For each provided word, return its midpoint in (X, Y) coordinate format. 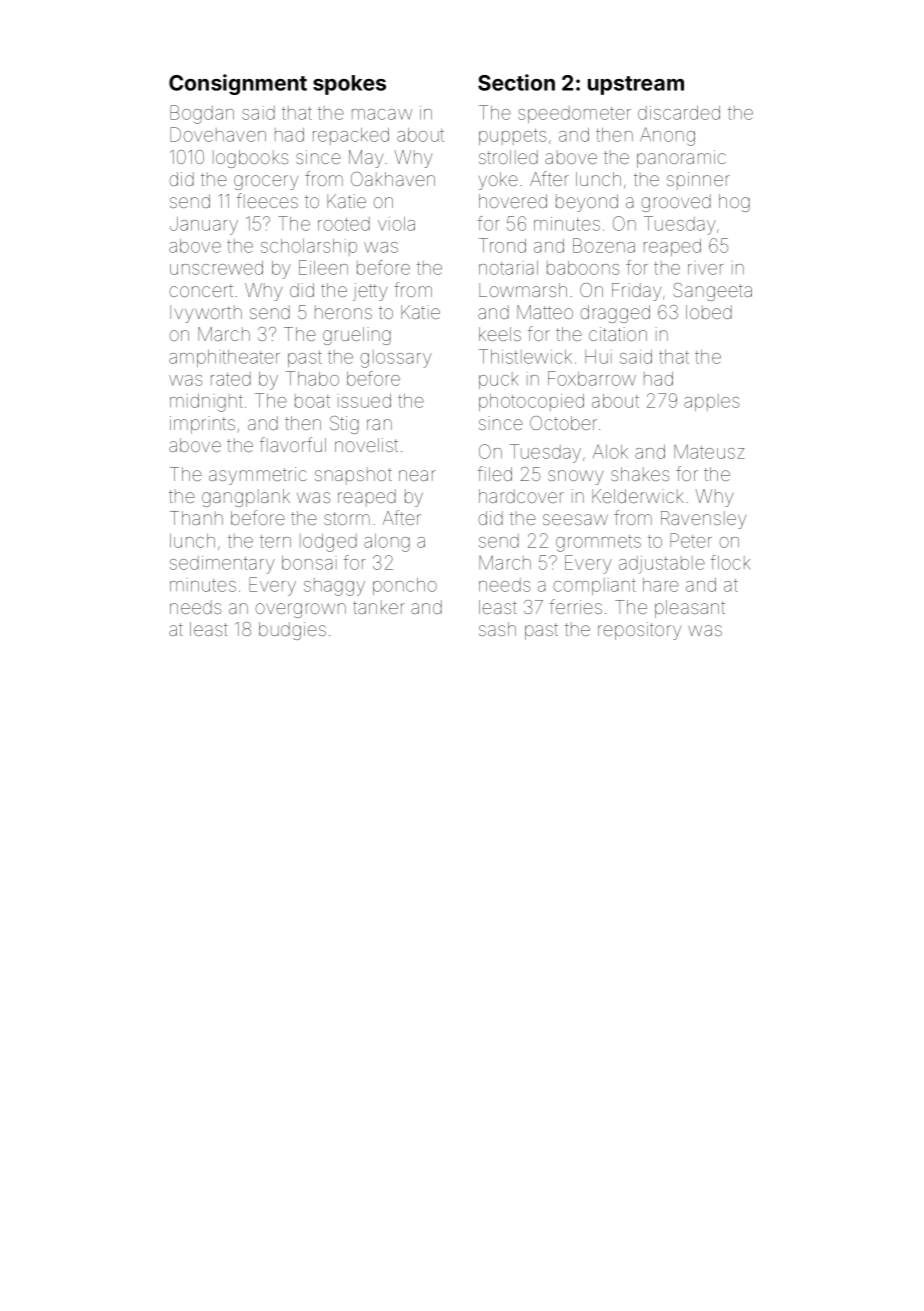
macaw (382, 114)
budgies (292, 631)
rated (231, 379)
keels (500, 334)
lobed (709, 312)
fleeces (267, 200)
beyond (587, 203)
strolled (508, 157)
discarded (679, 113)
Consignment (238, 84)
